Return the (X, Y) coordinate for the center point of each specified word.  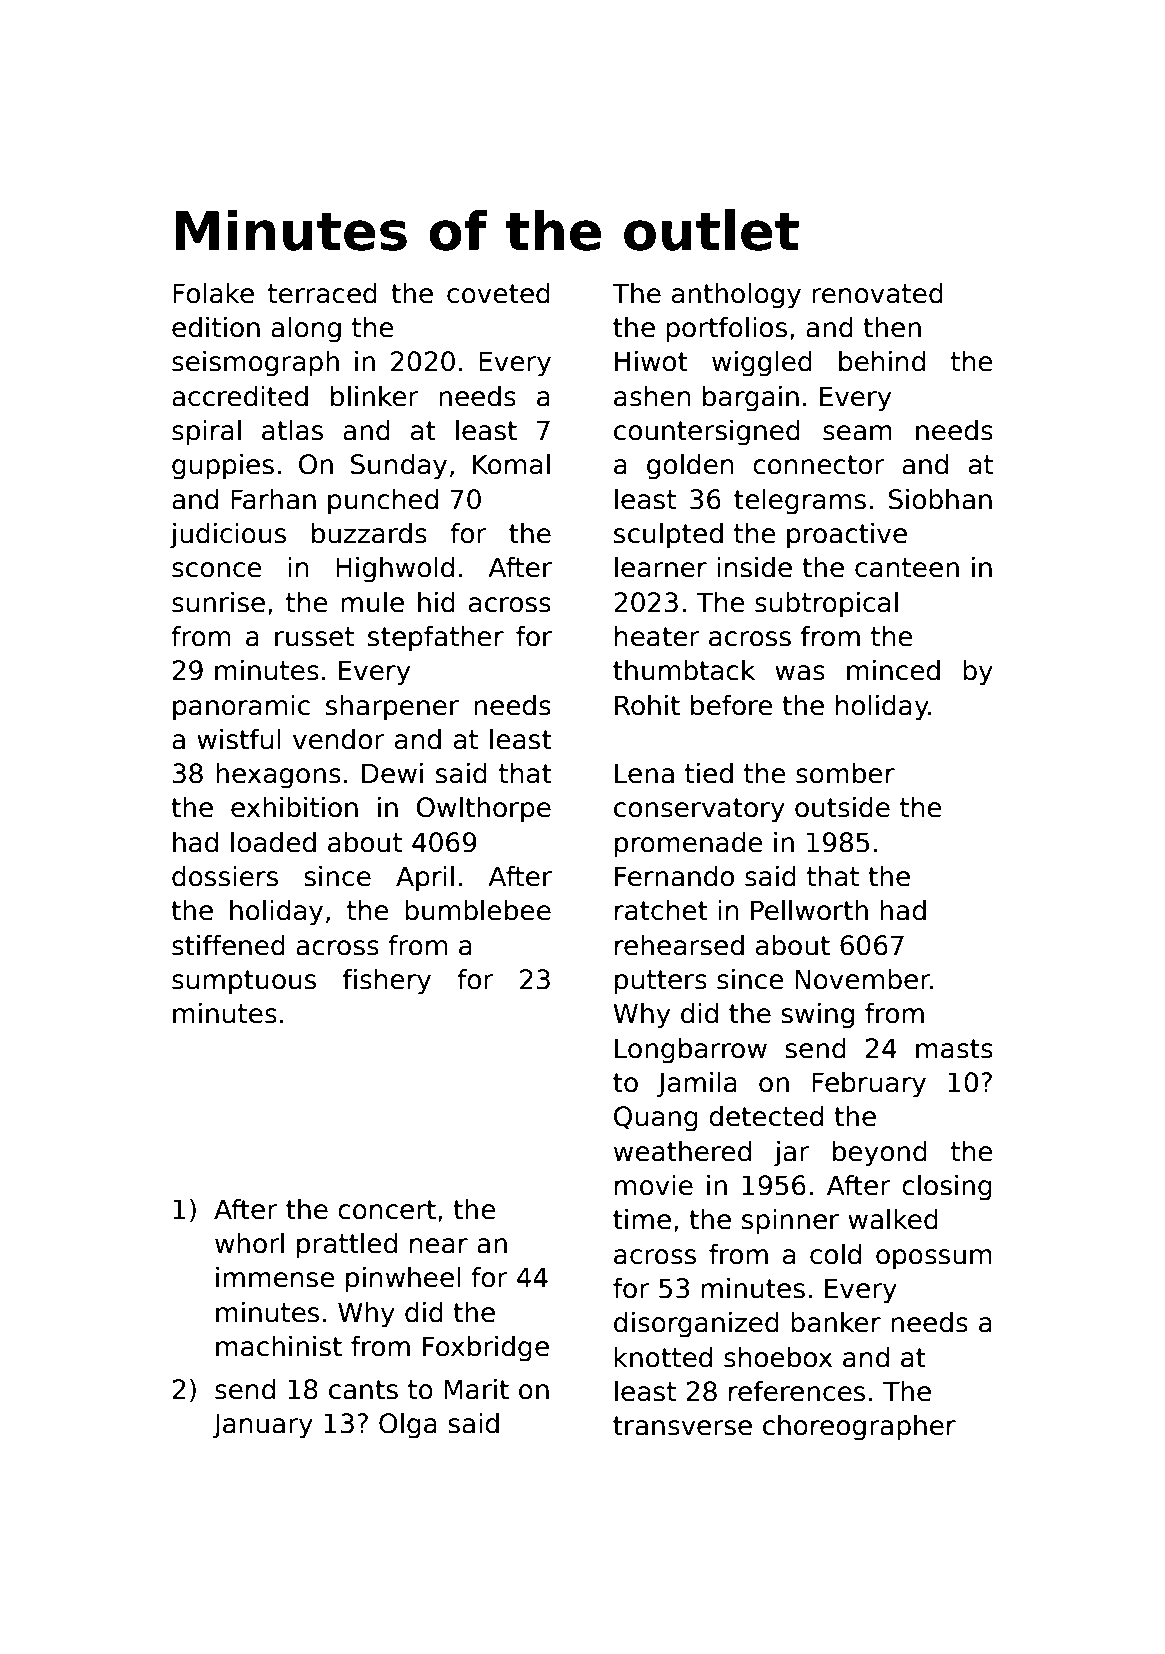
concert (387, 1210)
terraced (322, 293)
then (892, 327)
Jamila (697, 1085)
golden (690, 467)
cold (835, 1254)
